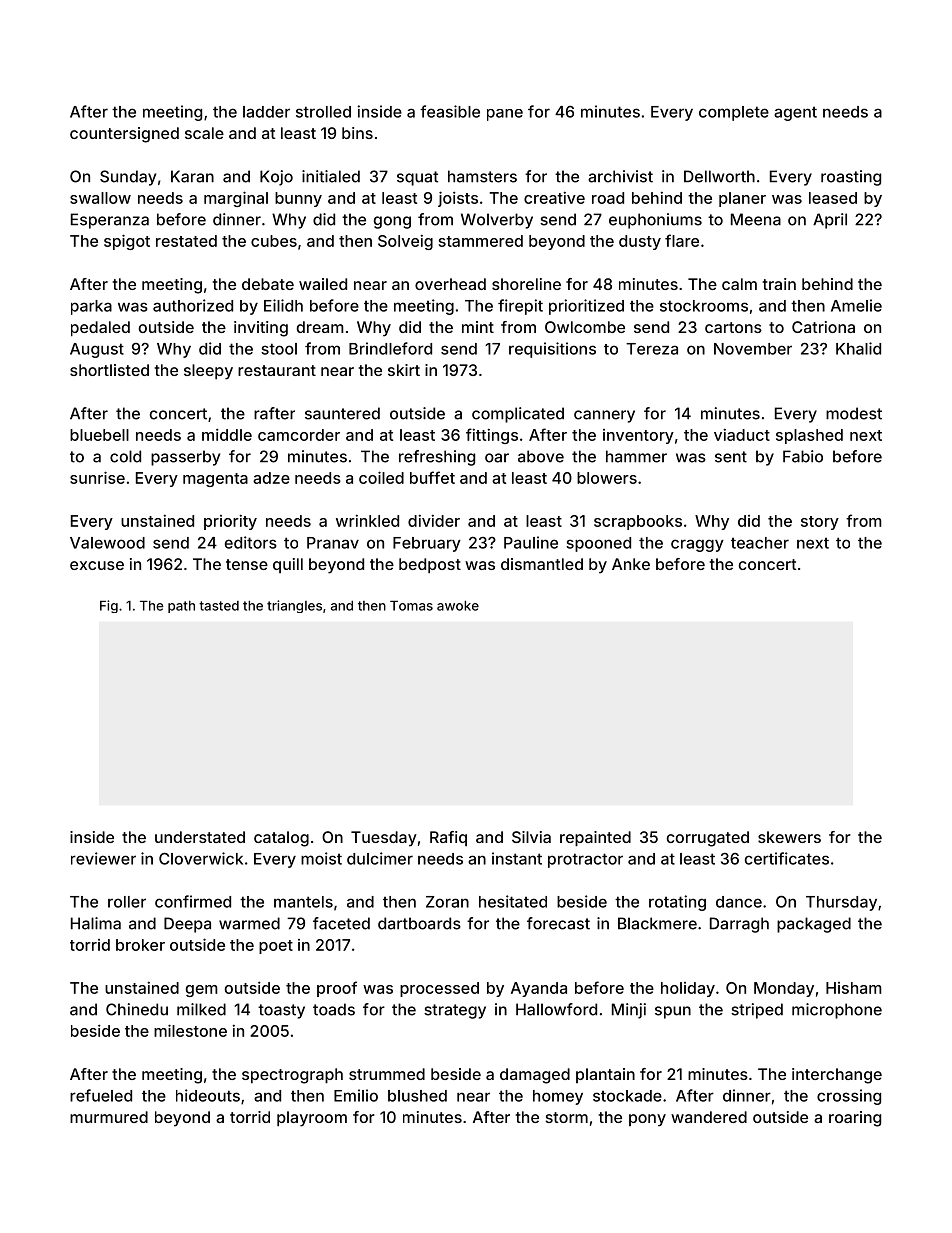  What do you see at coordinates (517, 858) in the page?
I see `instant` at bounding box center [517, 858].
